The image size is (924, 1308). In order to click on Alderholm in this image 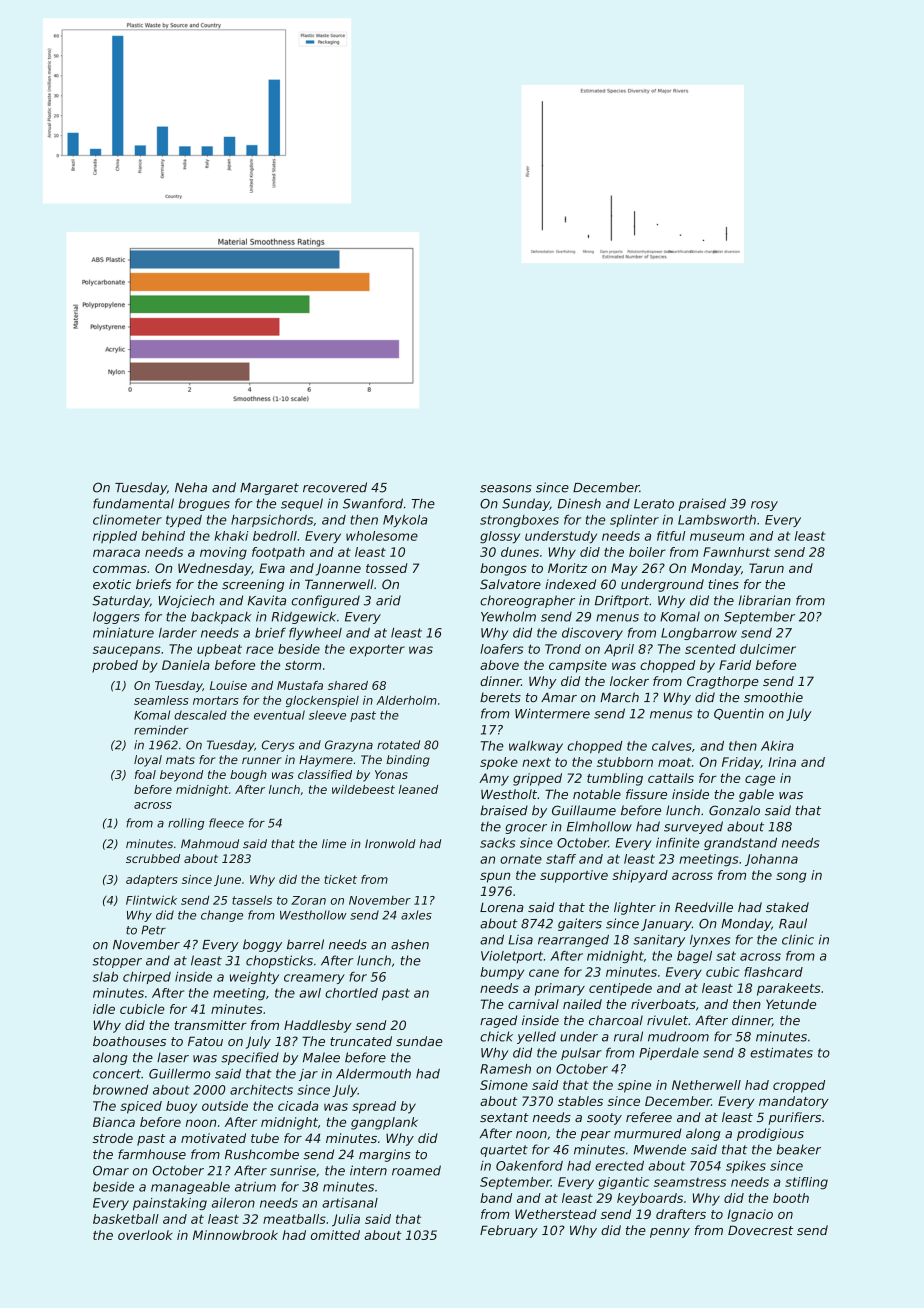, I will do `click(406, 700)`.
